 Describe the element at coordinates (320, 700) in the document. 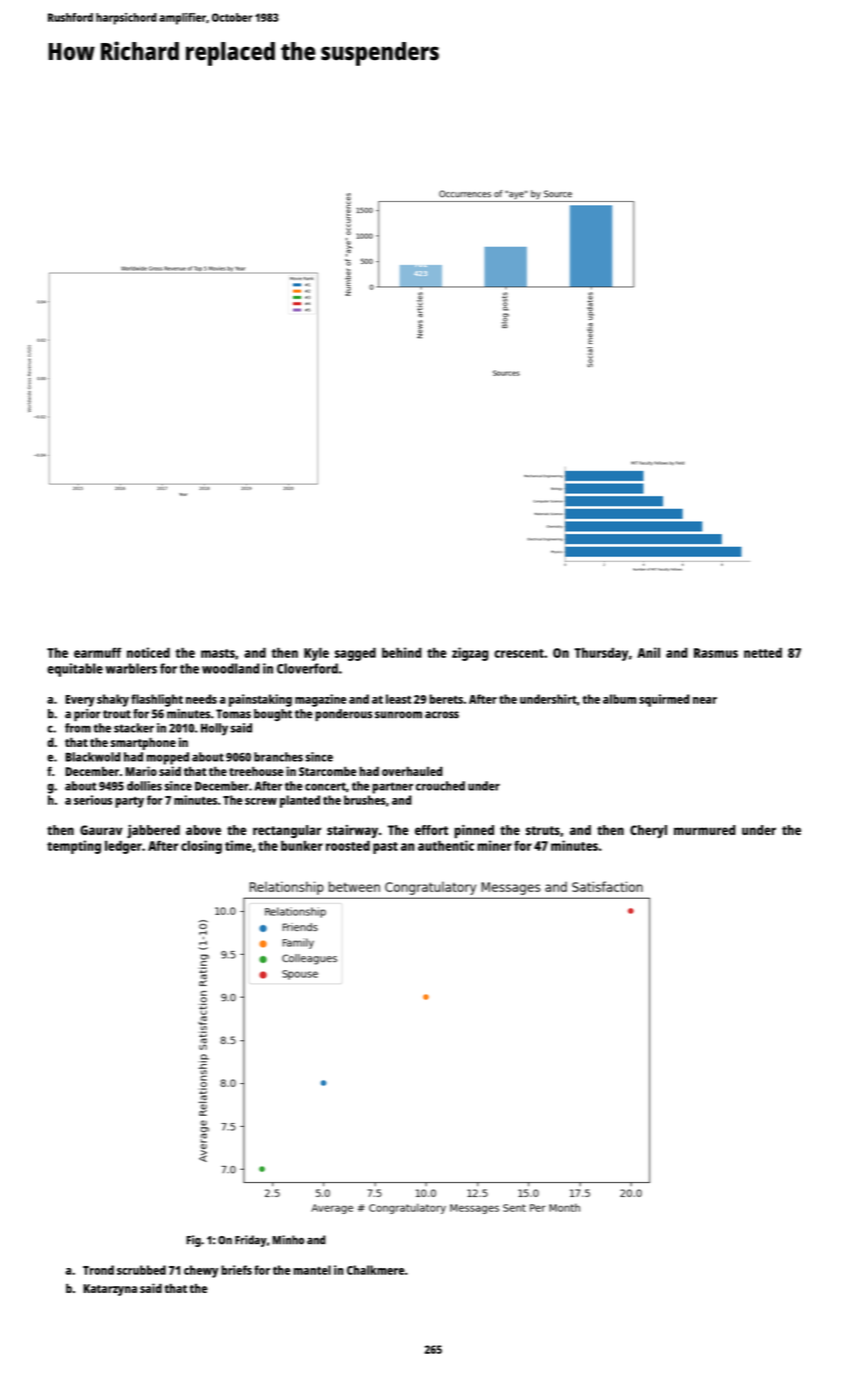

I see `magazine` at that location.
